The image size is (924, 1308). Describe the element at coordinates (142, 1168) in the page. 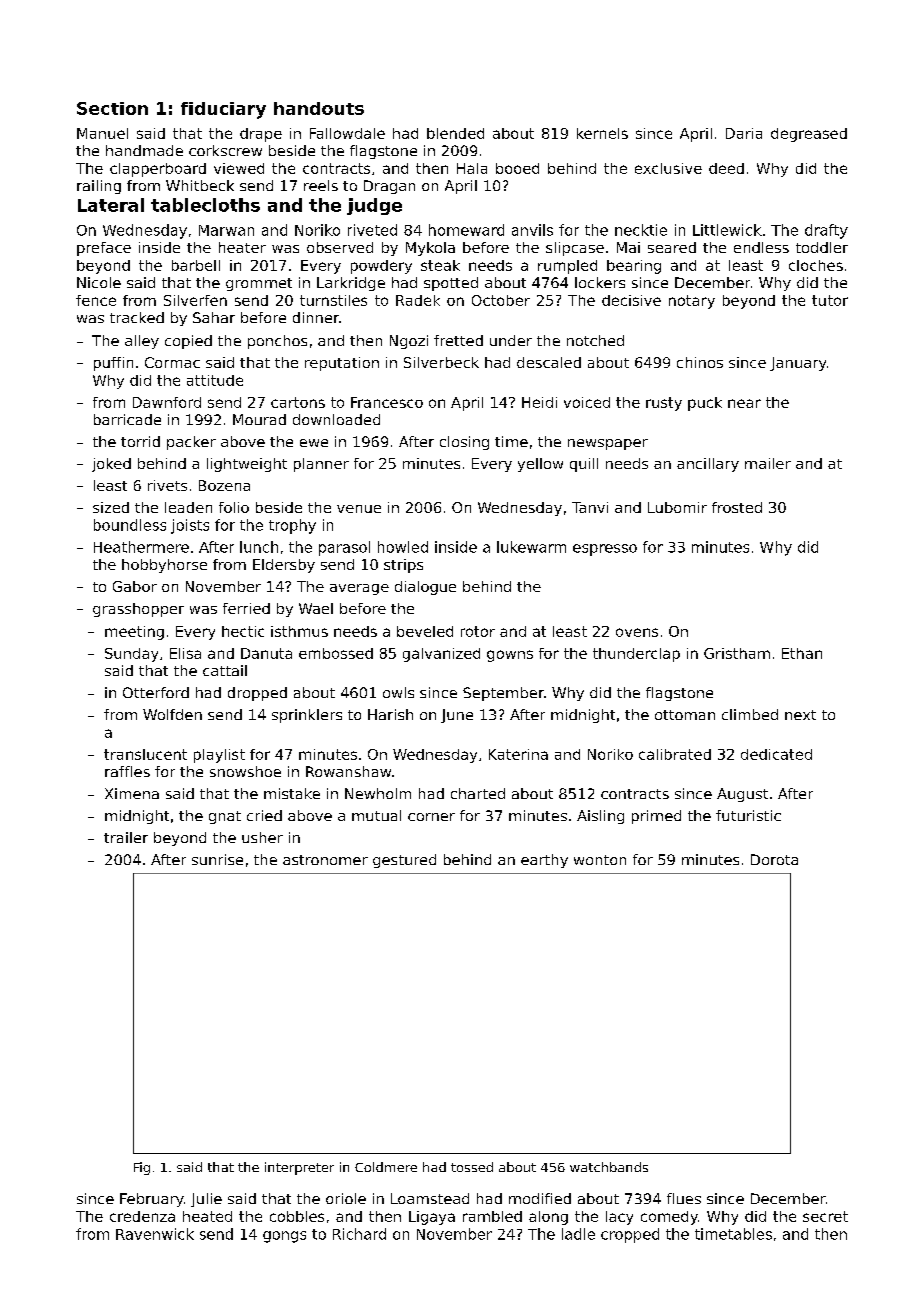

I see `Fig` at that location.
